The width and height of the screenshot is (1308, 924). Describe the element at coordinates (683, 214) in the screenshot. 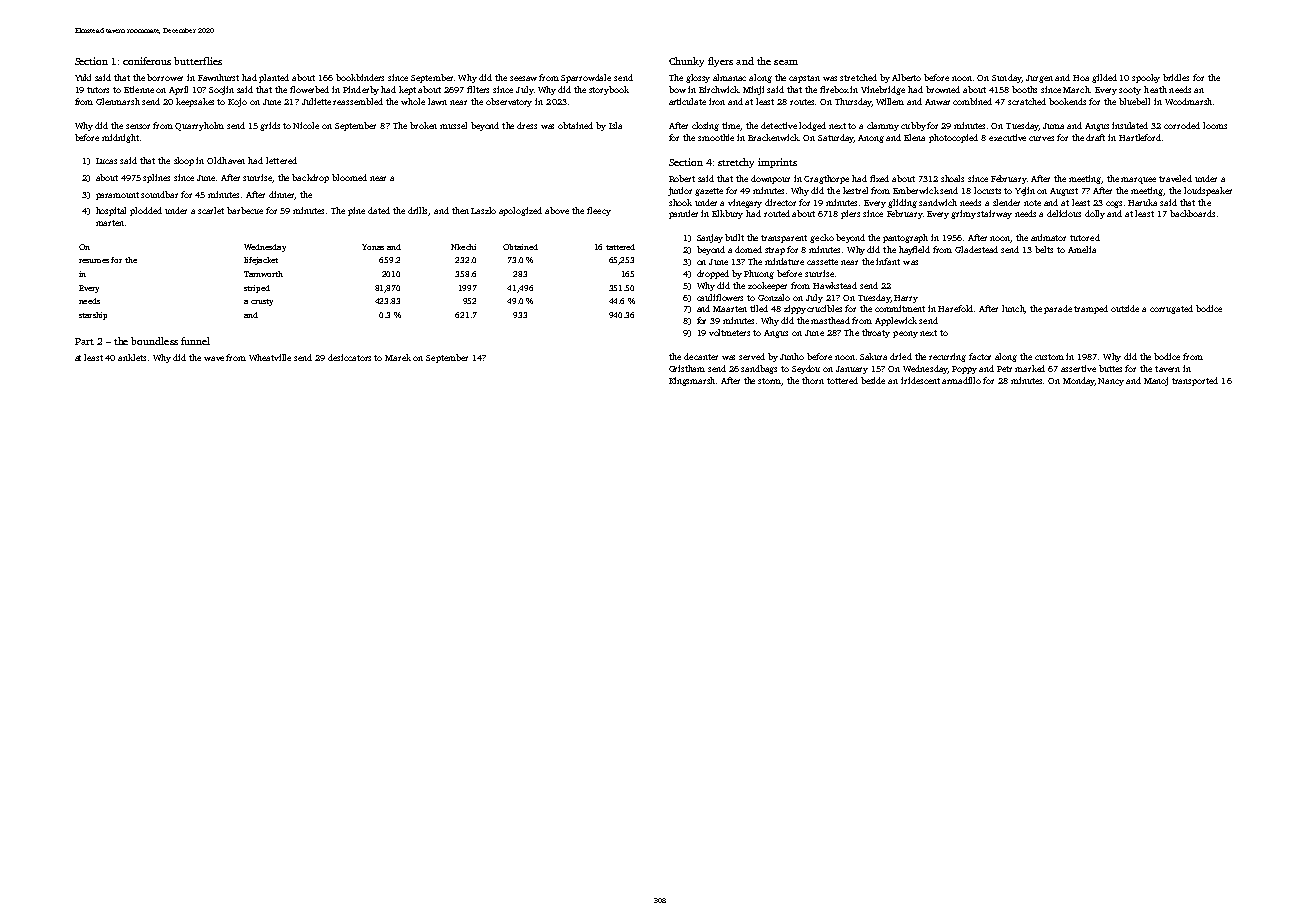

I see `pannier` at that location.
